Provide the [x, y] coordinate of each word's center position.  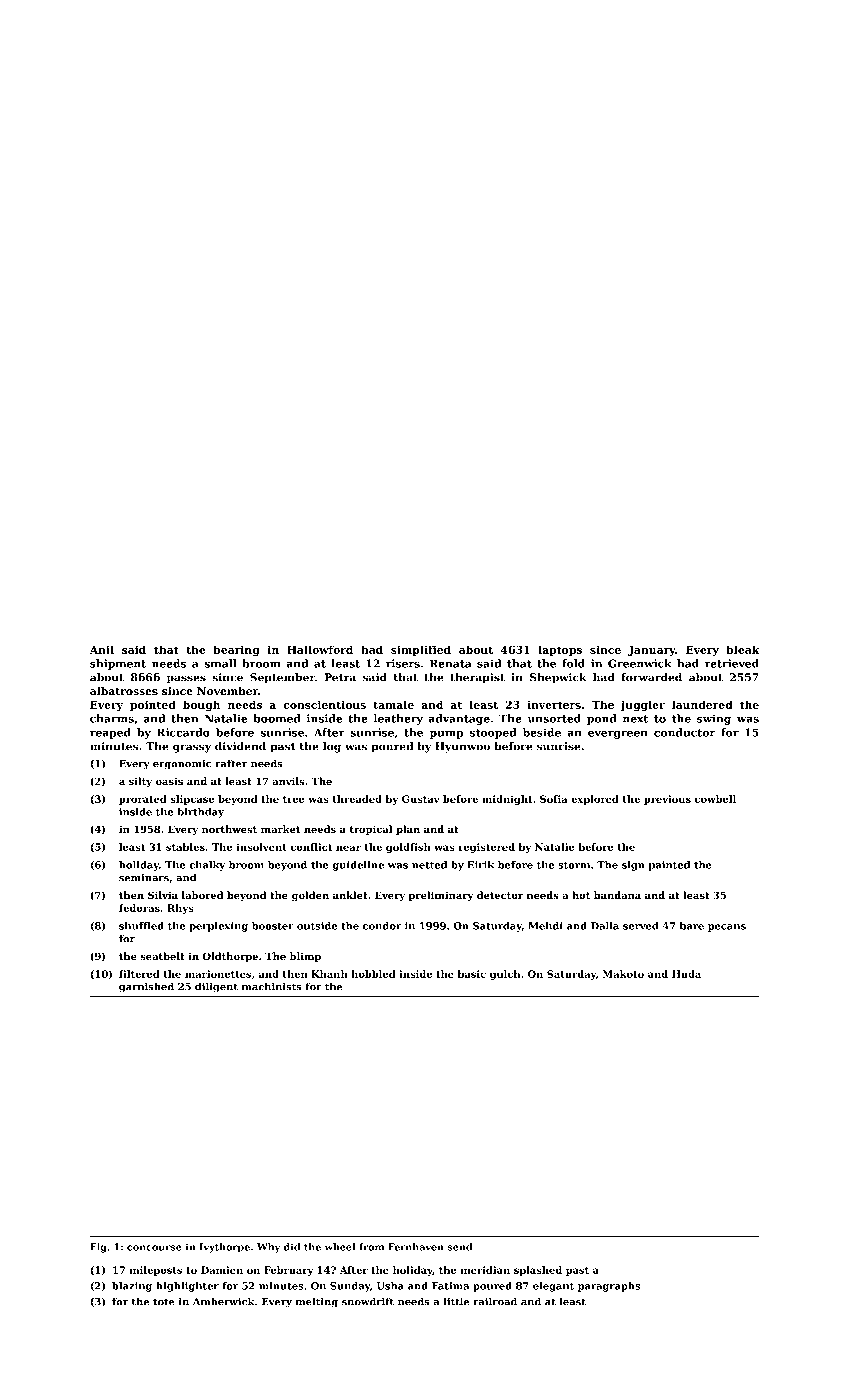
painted [669, 866]
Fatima [450, 1286]
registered [486, 848]
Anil [102, 649]
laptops [560, 650]
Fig [98, 1248]
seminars [144, 878]
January [651, 651]
